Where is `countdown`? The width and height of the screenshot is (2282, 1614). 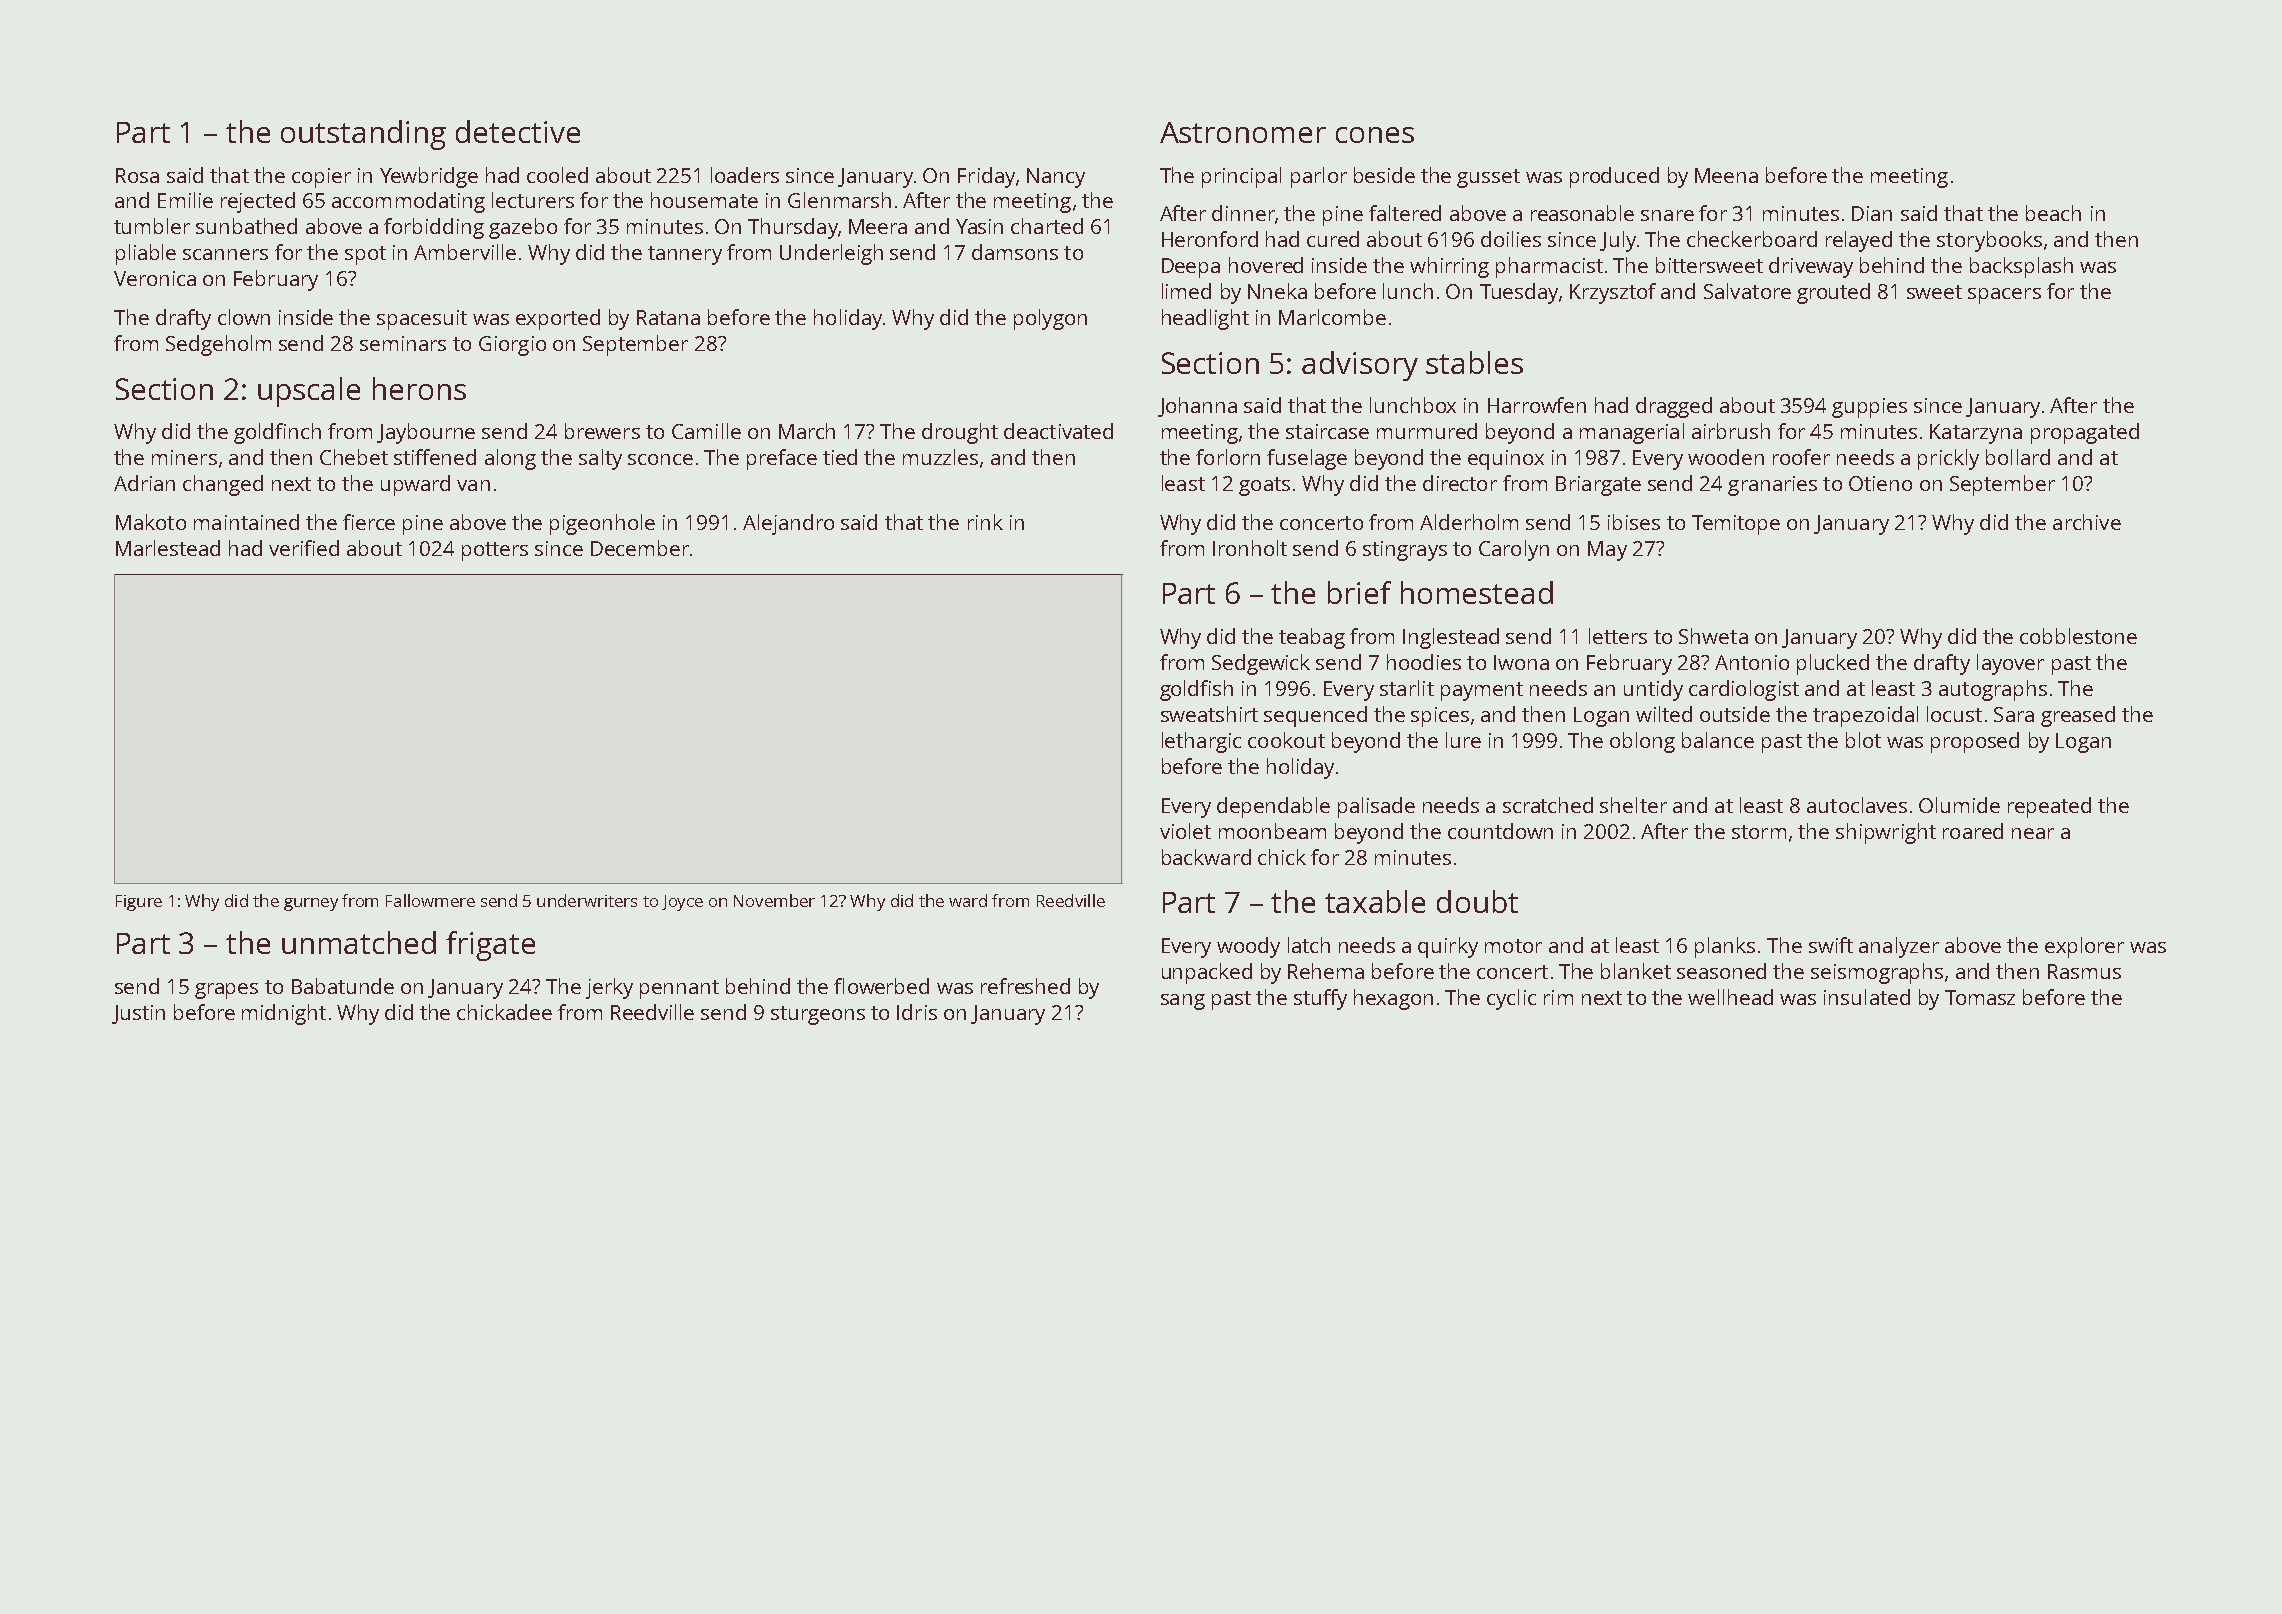
countdown is located at coordinates (1500, 831).
